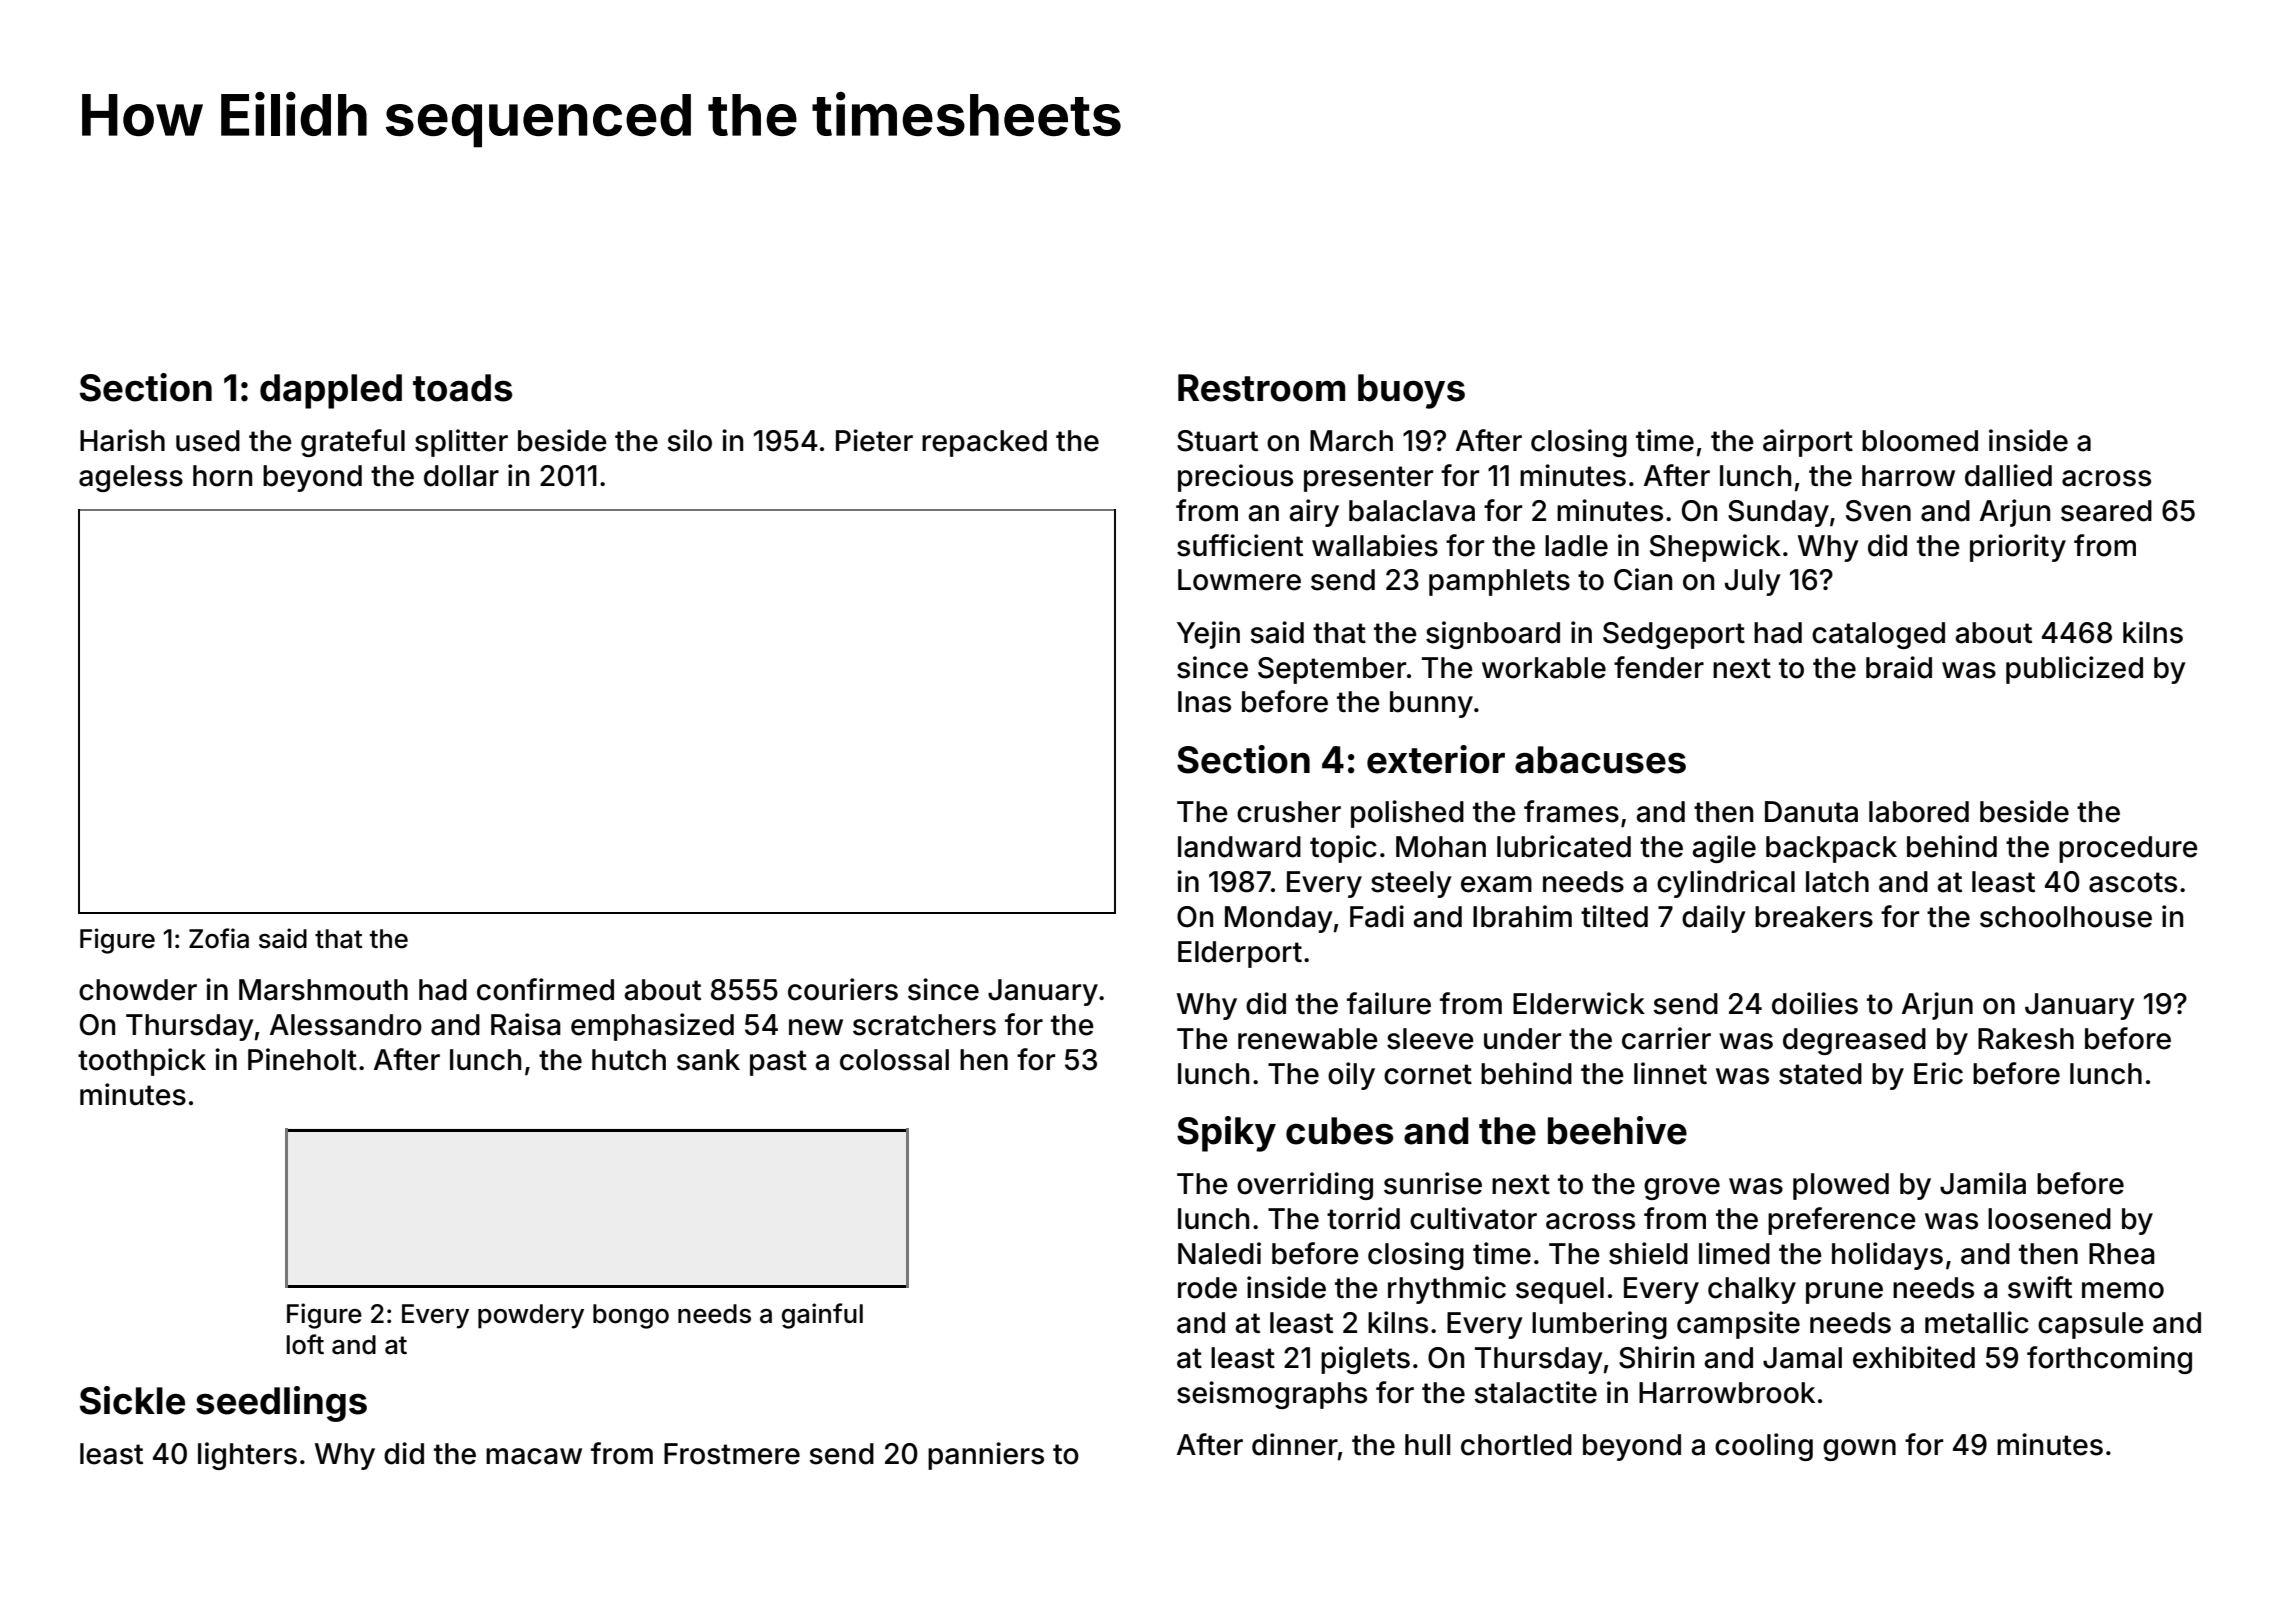 The image size is (2292, 1620). I want to click on lighters, so click(247, 1456).
